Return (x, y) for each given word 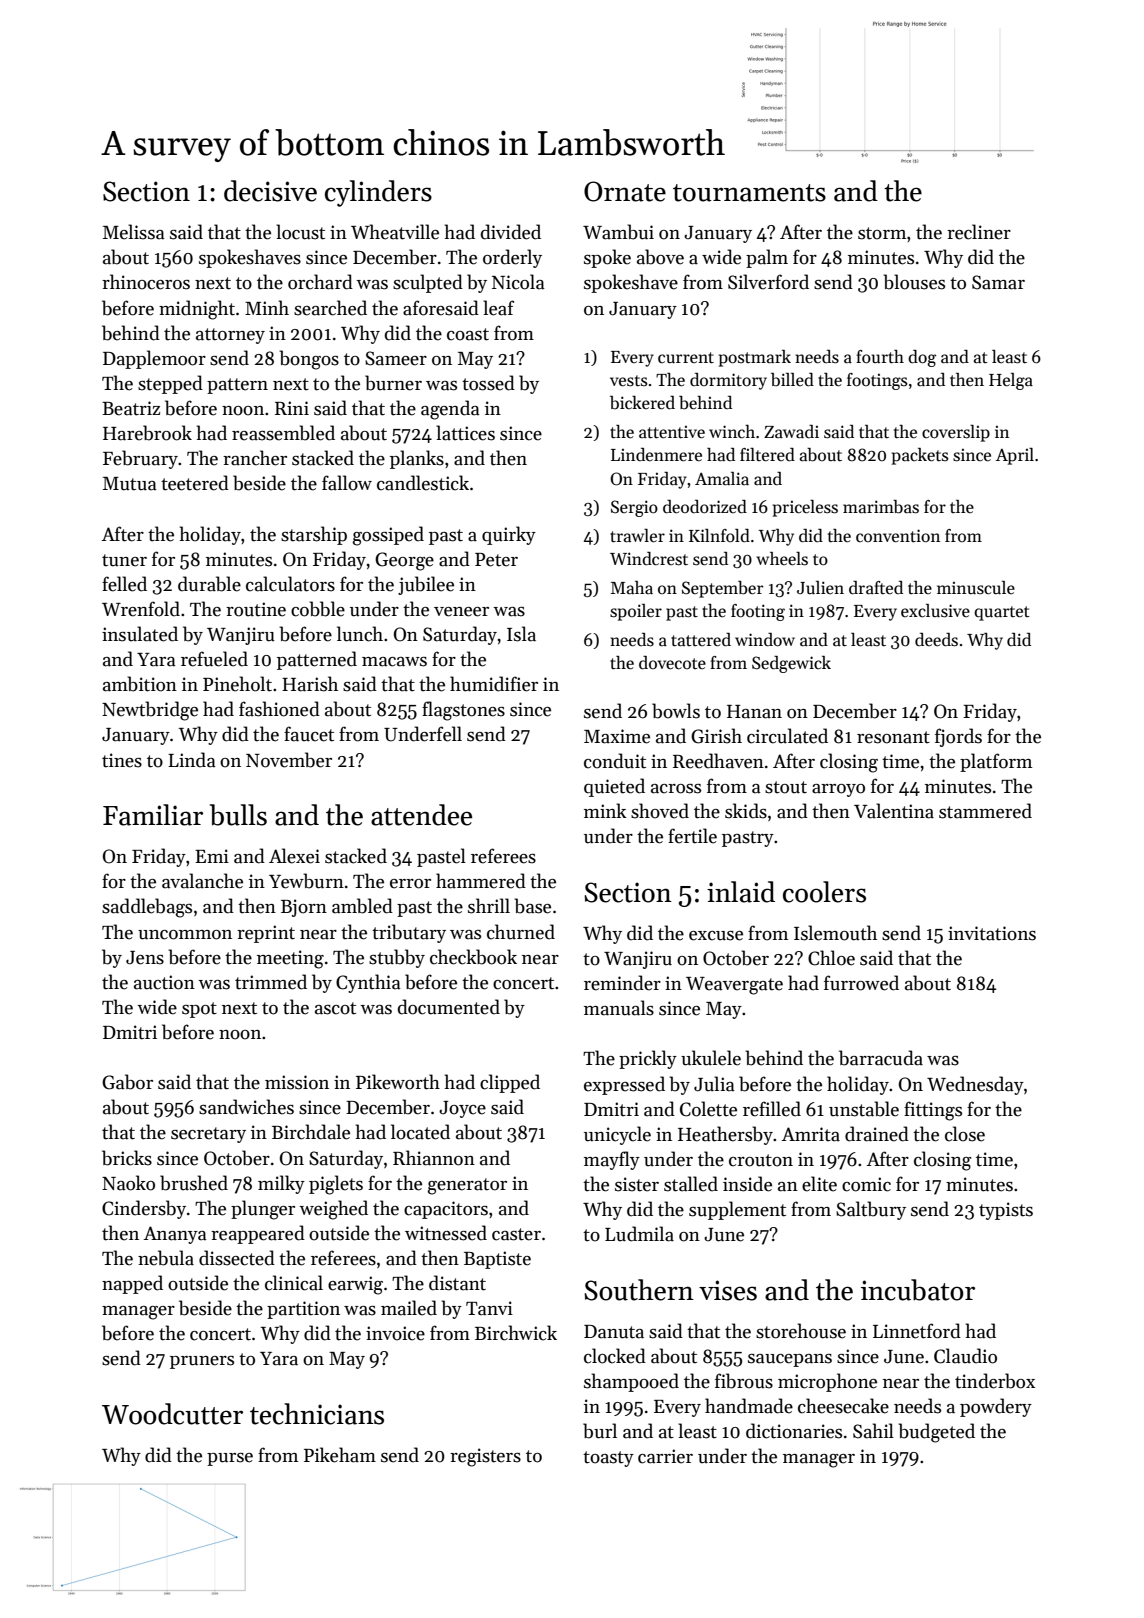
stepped (170, 384)
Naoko (128, 1183)
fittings (933, 1111)
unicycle (617, 1135)
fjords (958, 737)
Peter (496, 560)
